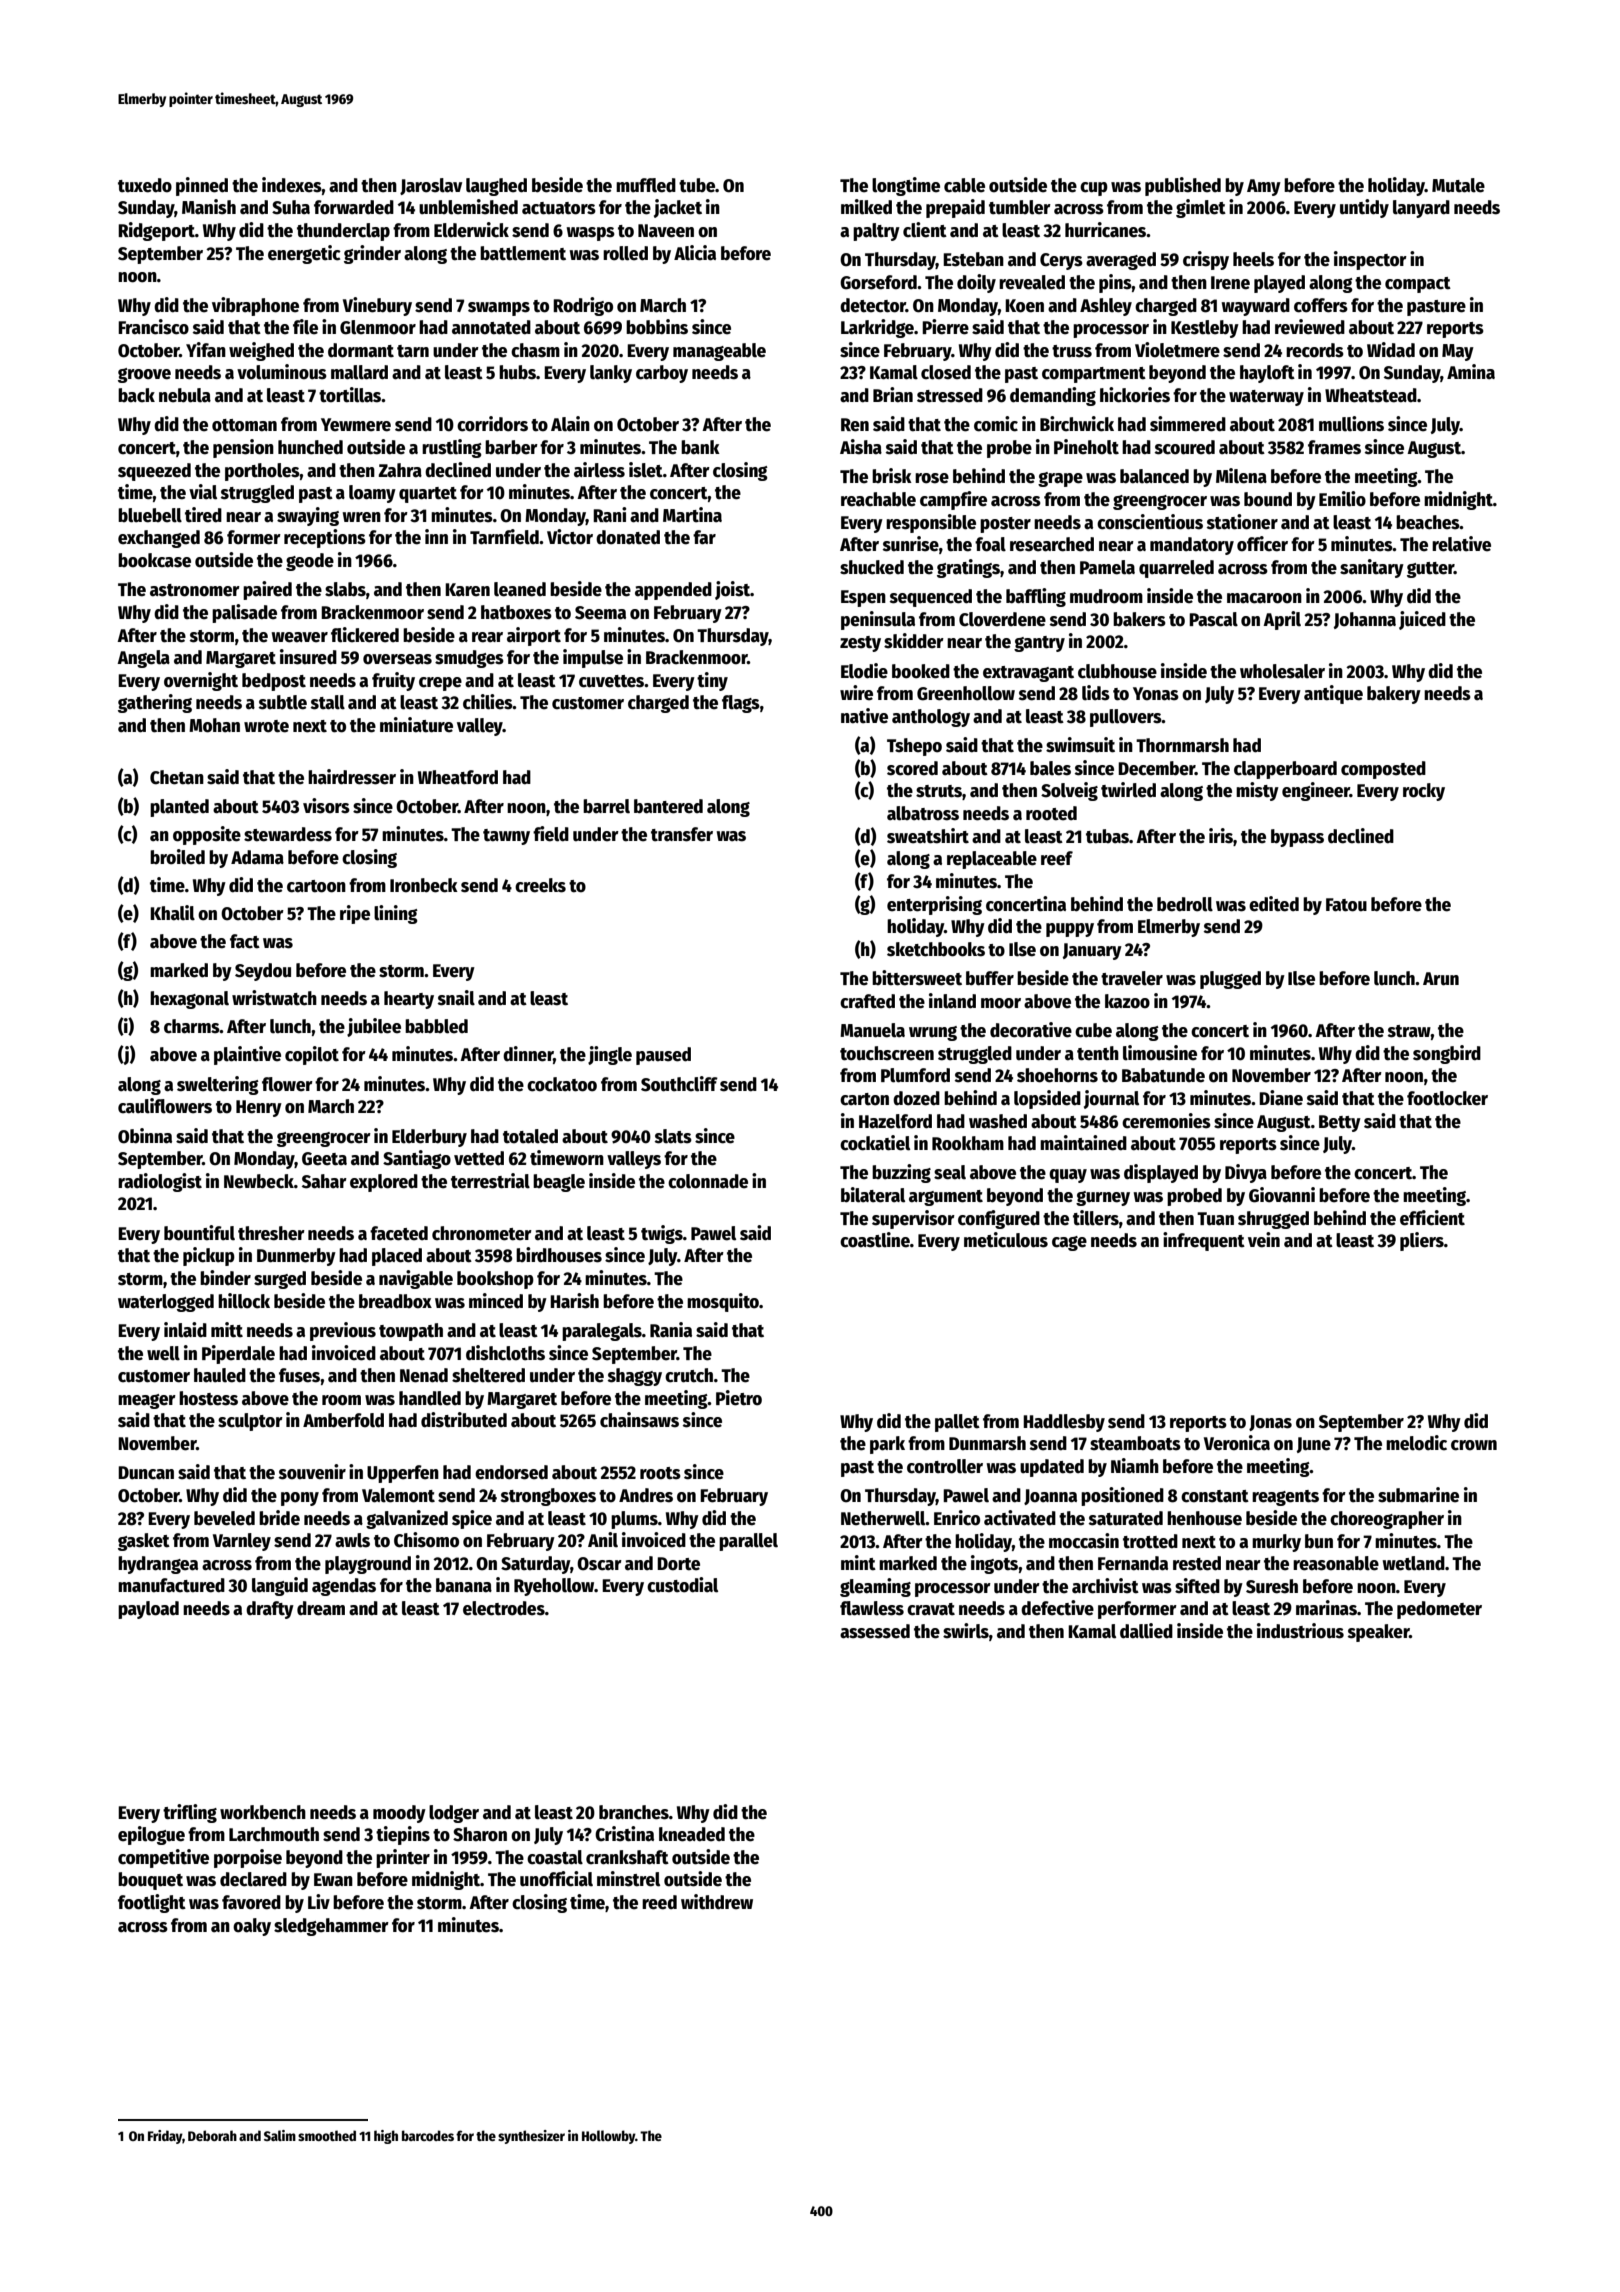  What do you see at coordinates (177, 857) in the image?
I see `broiled` at bounding box center [177, 857].
